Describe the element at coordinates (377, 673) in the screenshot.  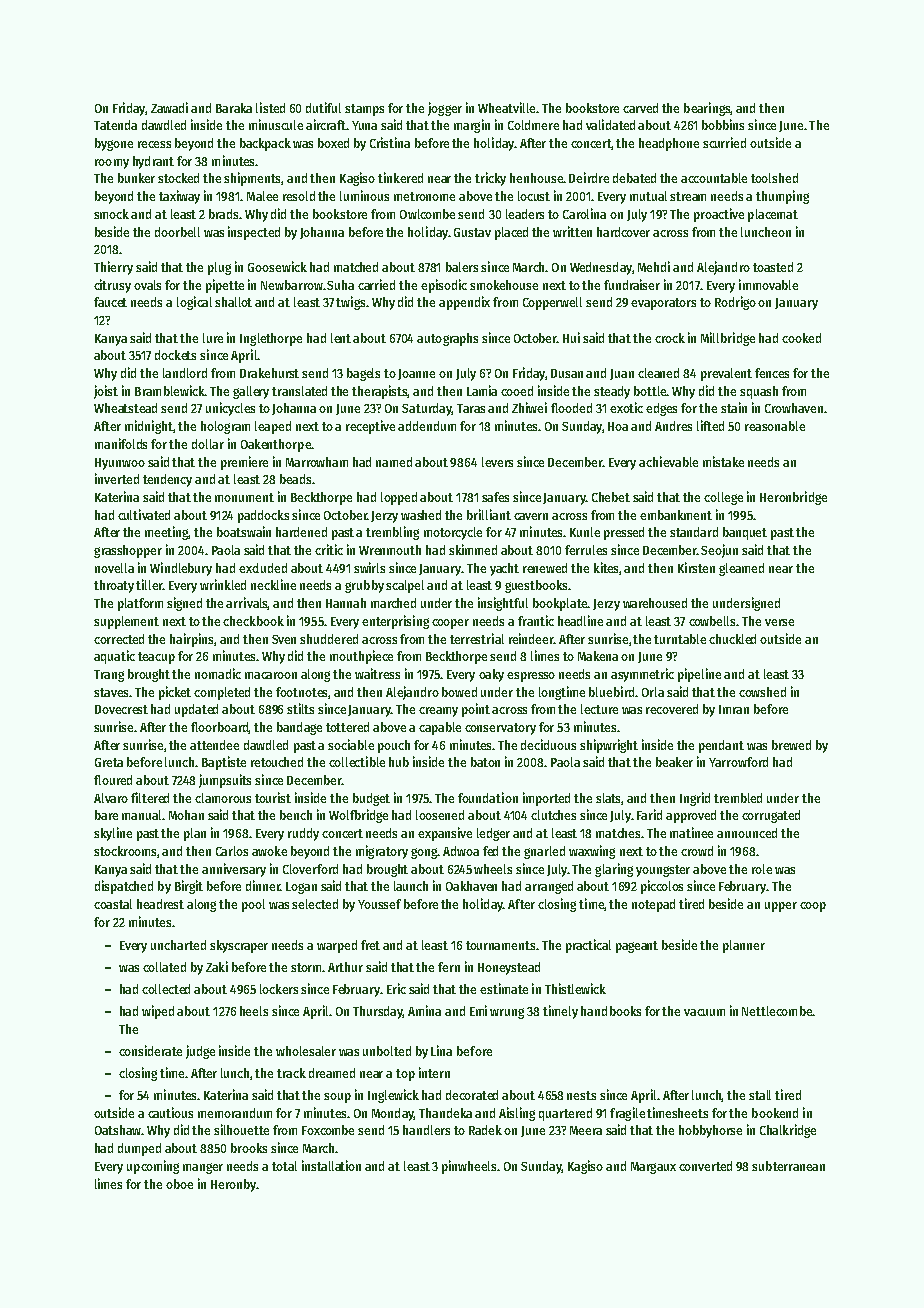
I see `waitress` at that location.
